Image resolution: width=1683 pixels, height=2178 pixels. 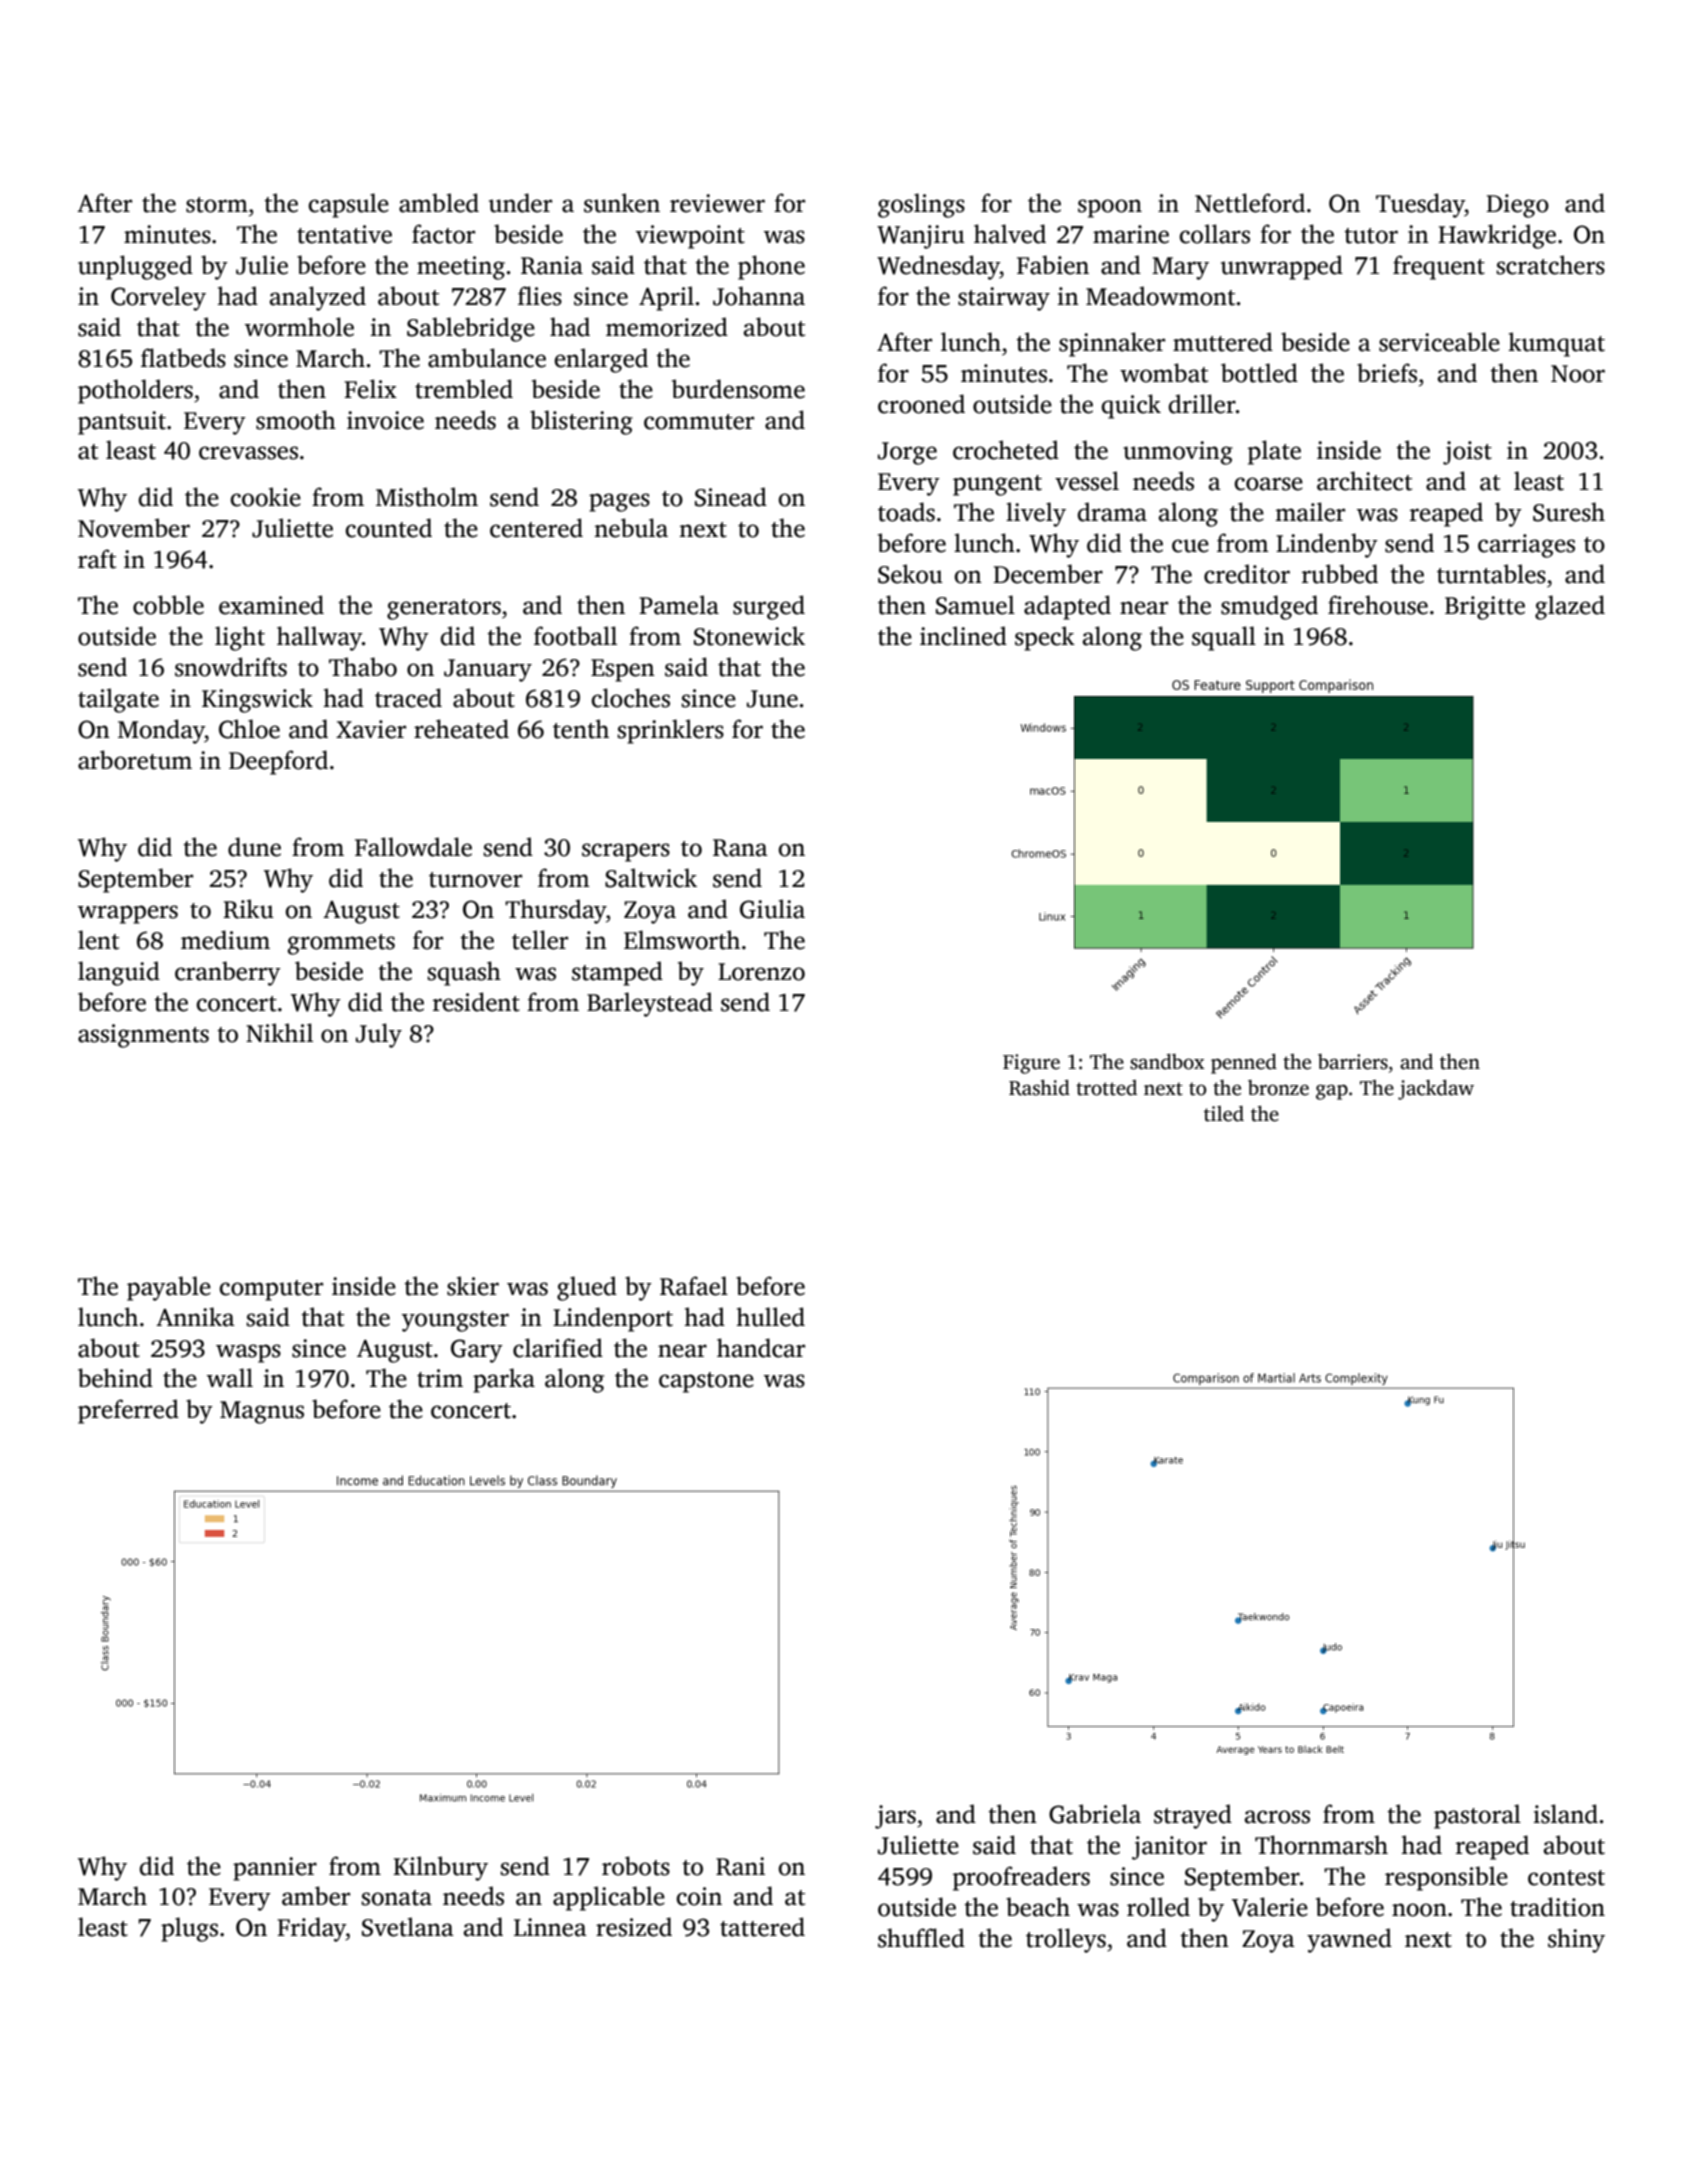 What do you see at coordinates (349, 205) in the page?
I see `capsule` at bounding box center [349, 205].
